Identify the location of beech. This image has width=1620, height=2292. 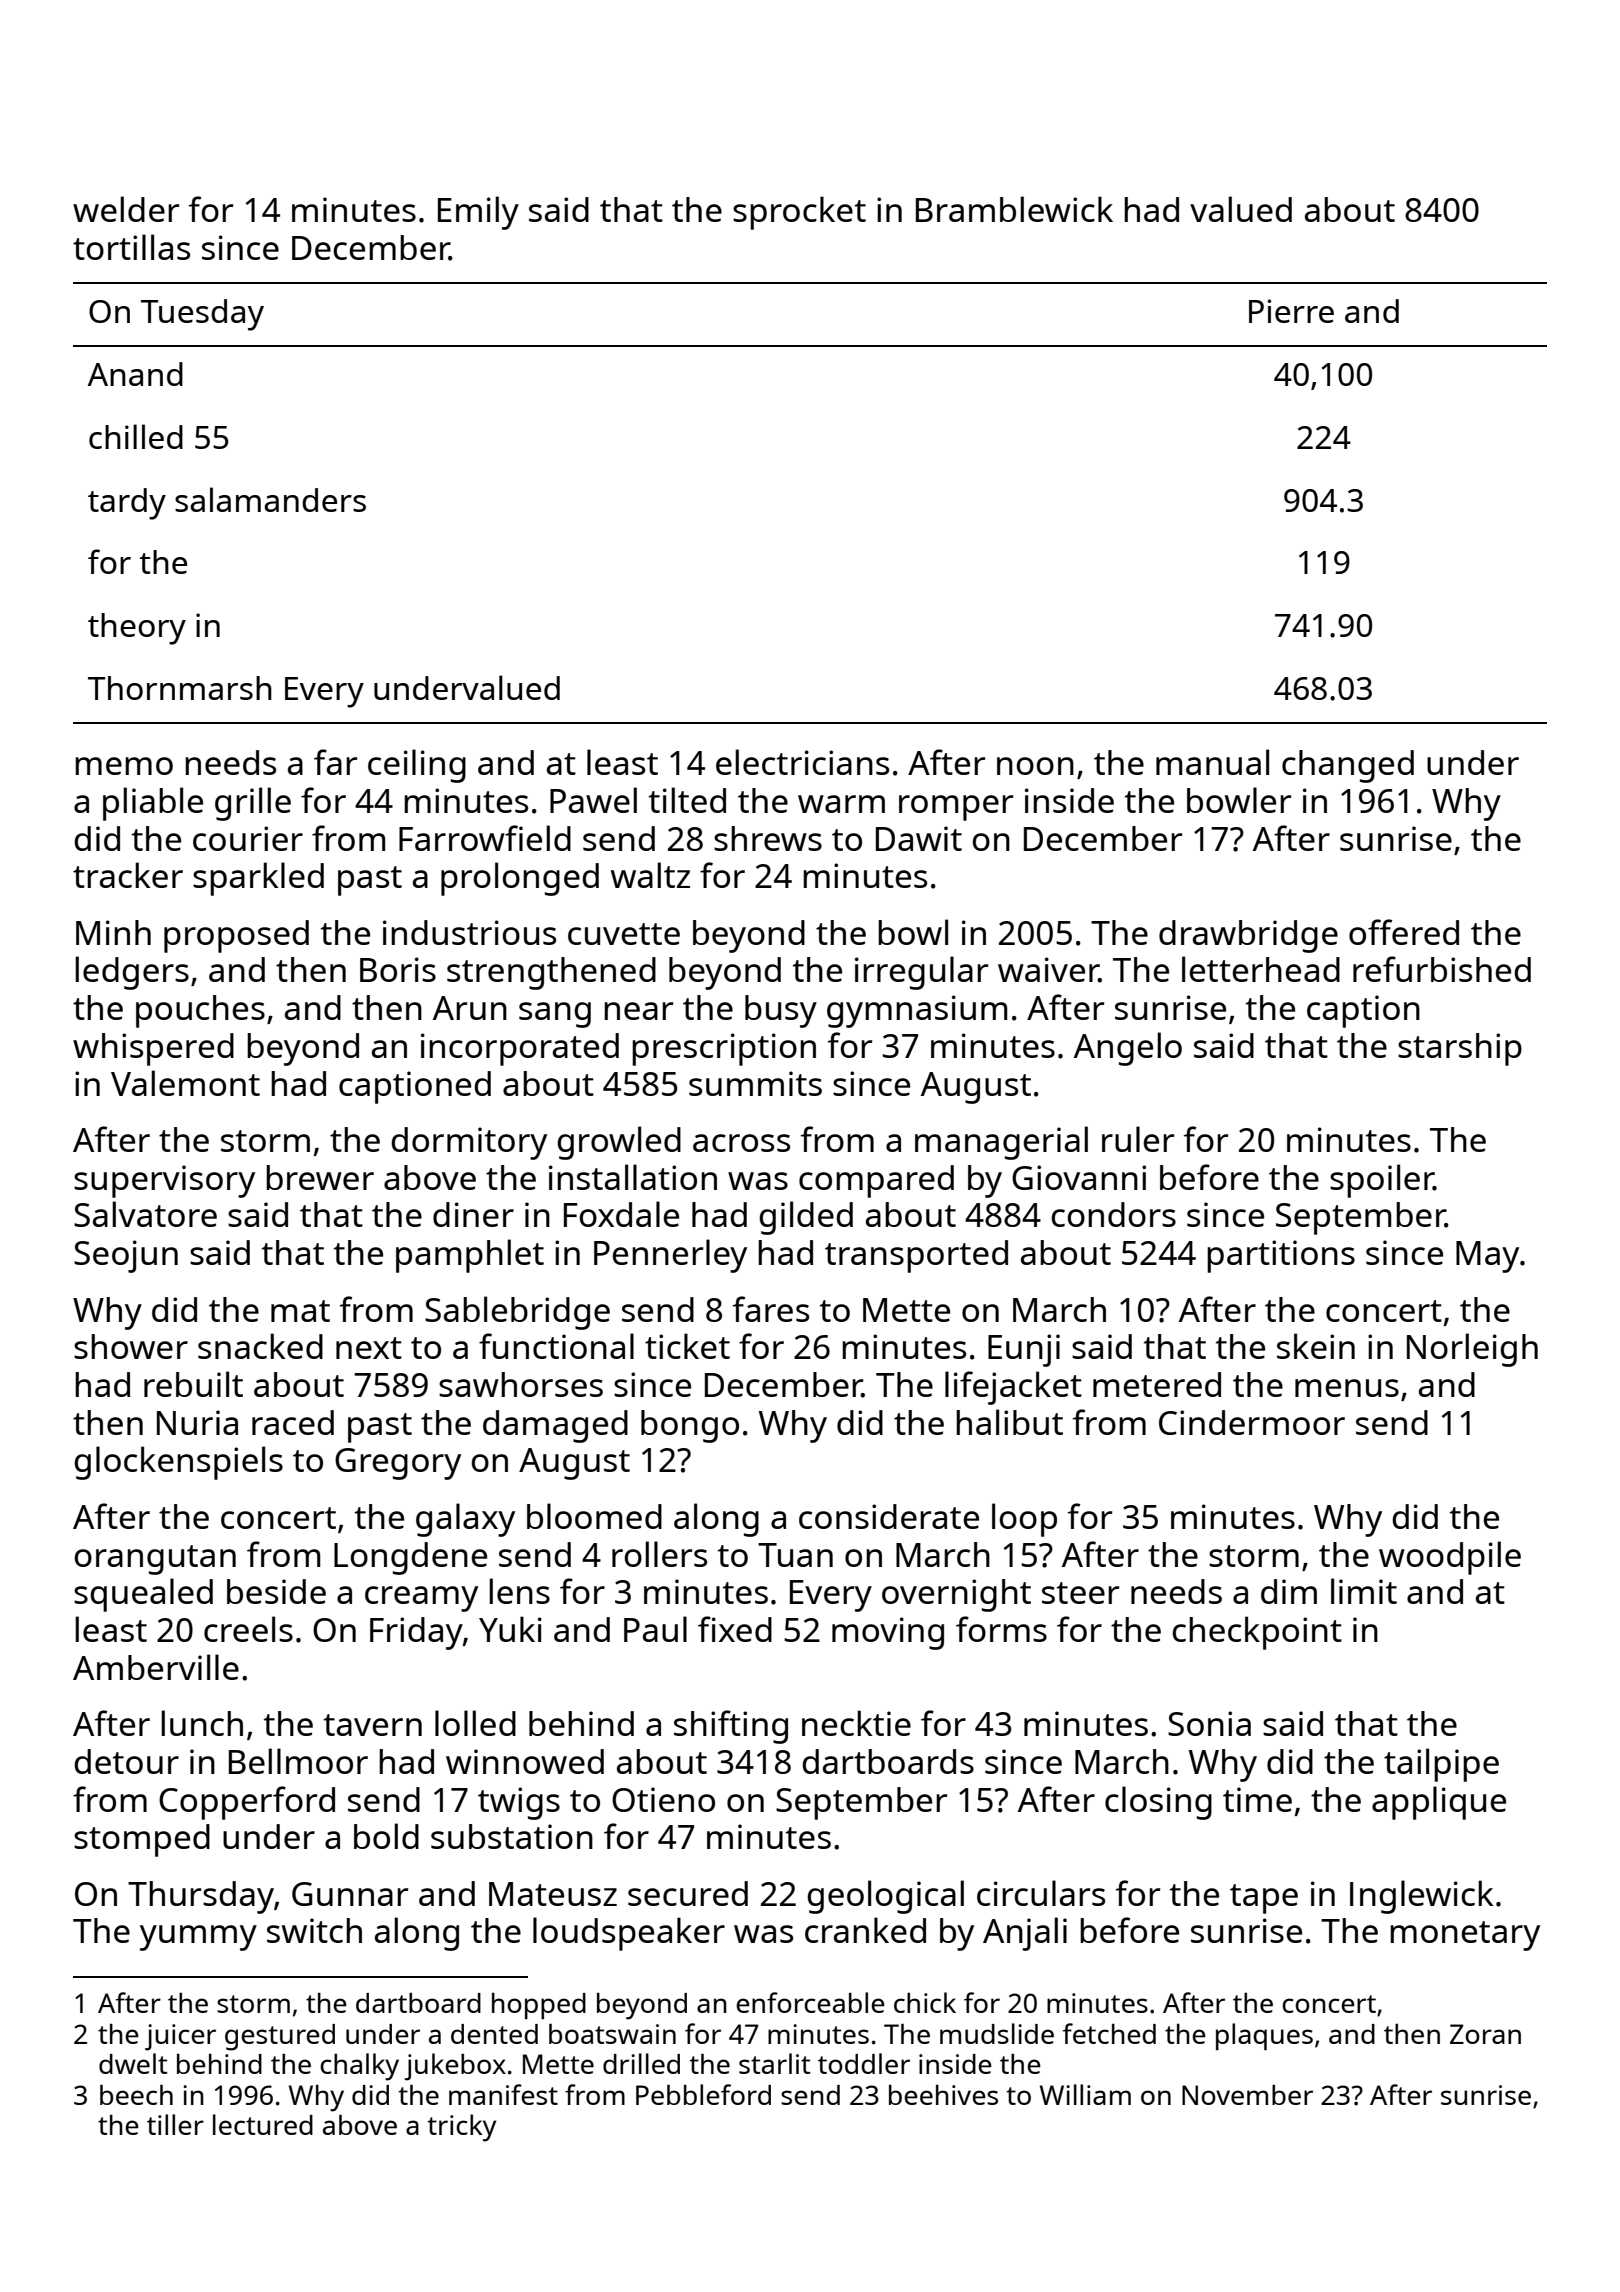
(136, 2094).
